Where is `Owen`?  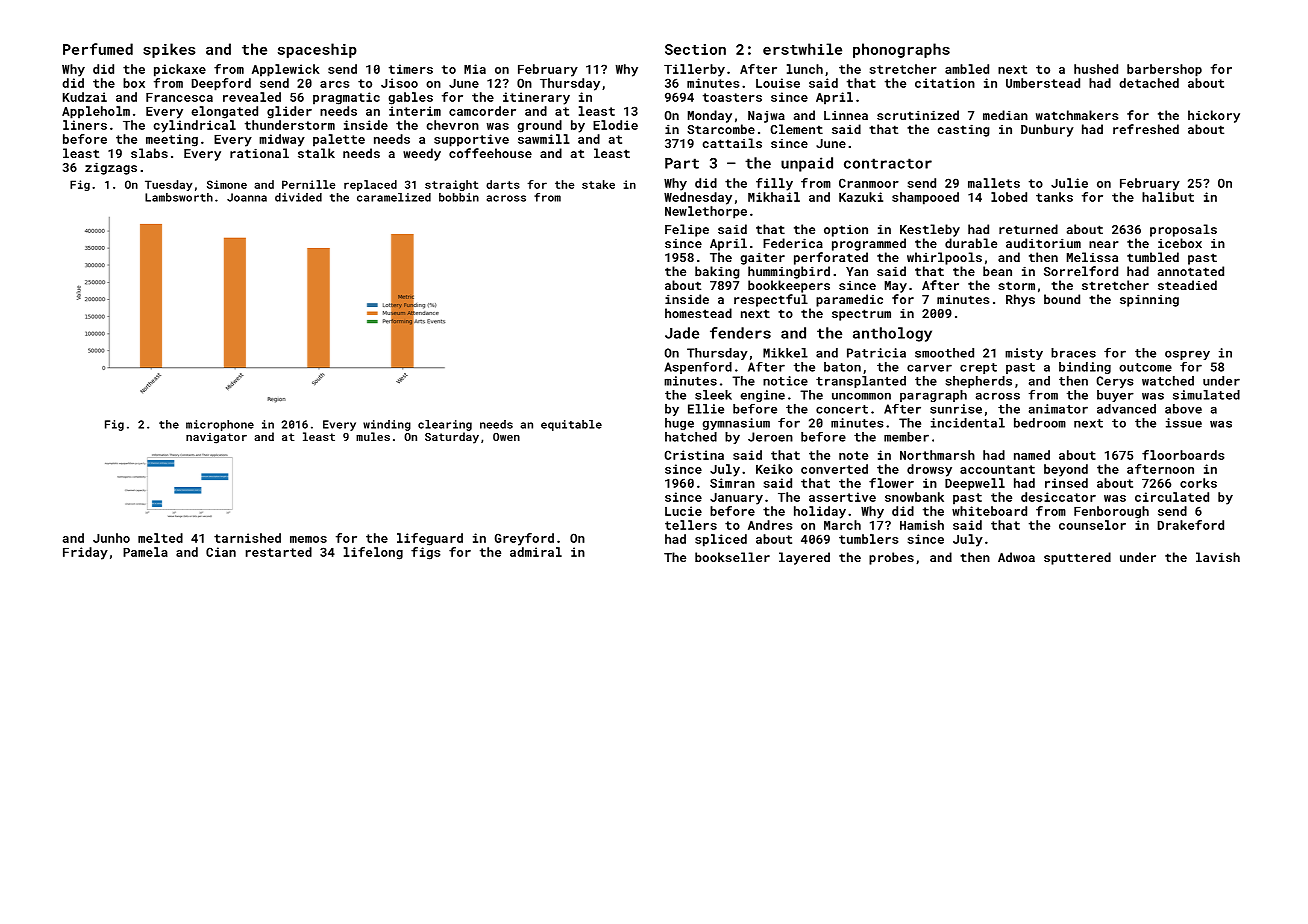 Owen is located at coordinates (506, 437).
